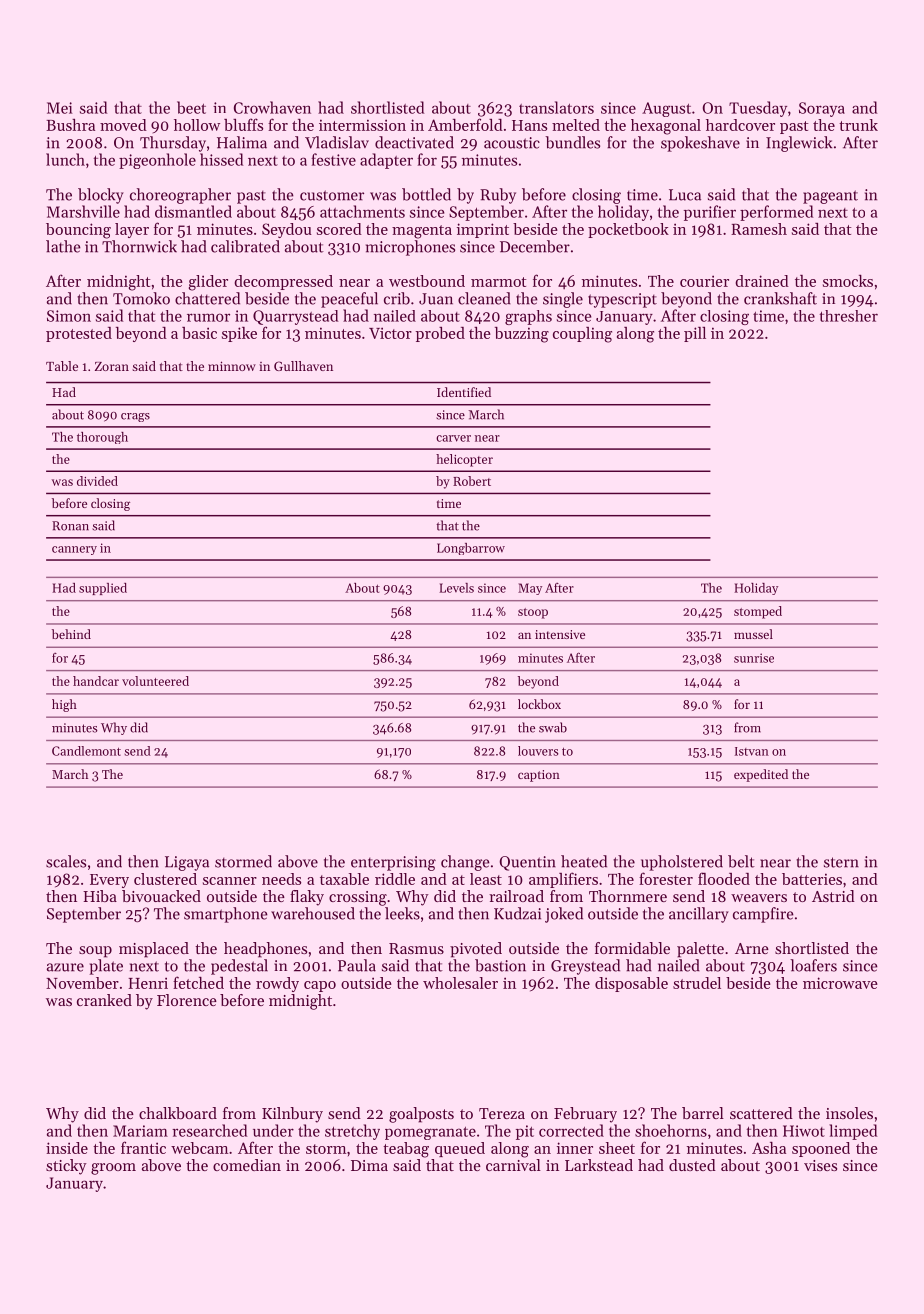 This page has width=924, height=1314. Describe the element at coordinates (841, 862) in the page. I see `stern` at that location.
